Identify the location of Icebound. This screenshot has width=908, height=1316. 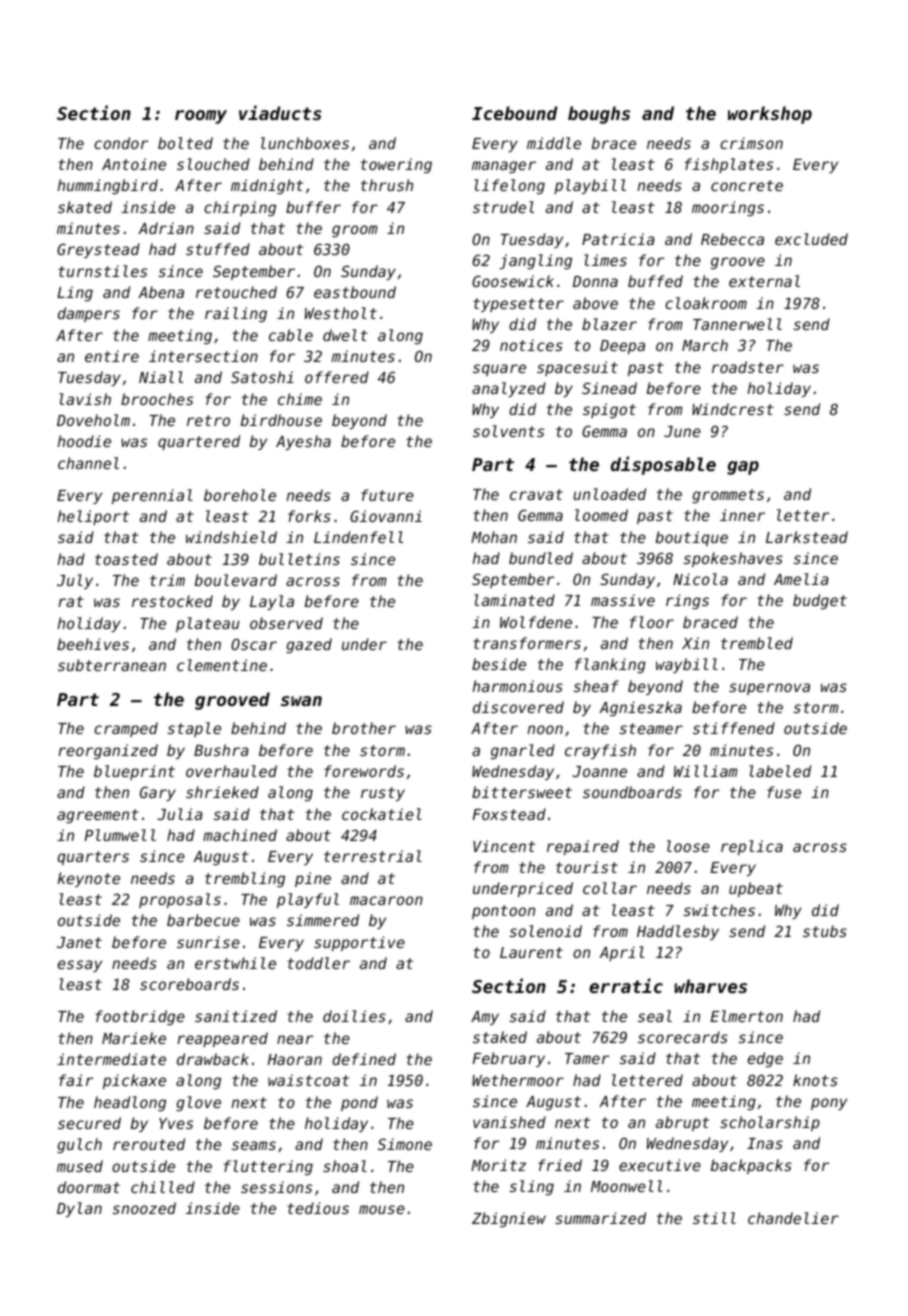
(515, 113).
